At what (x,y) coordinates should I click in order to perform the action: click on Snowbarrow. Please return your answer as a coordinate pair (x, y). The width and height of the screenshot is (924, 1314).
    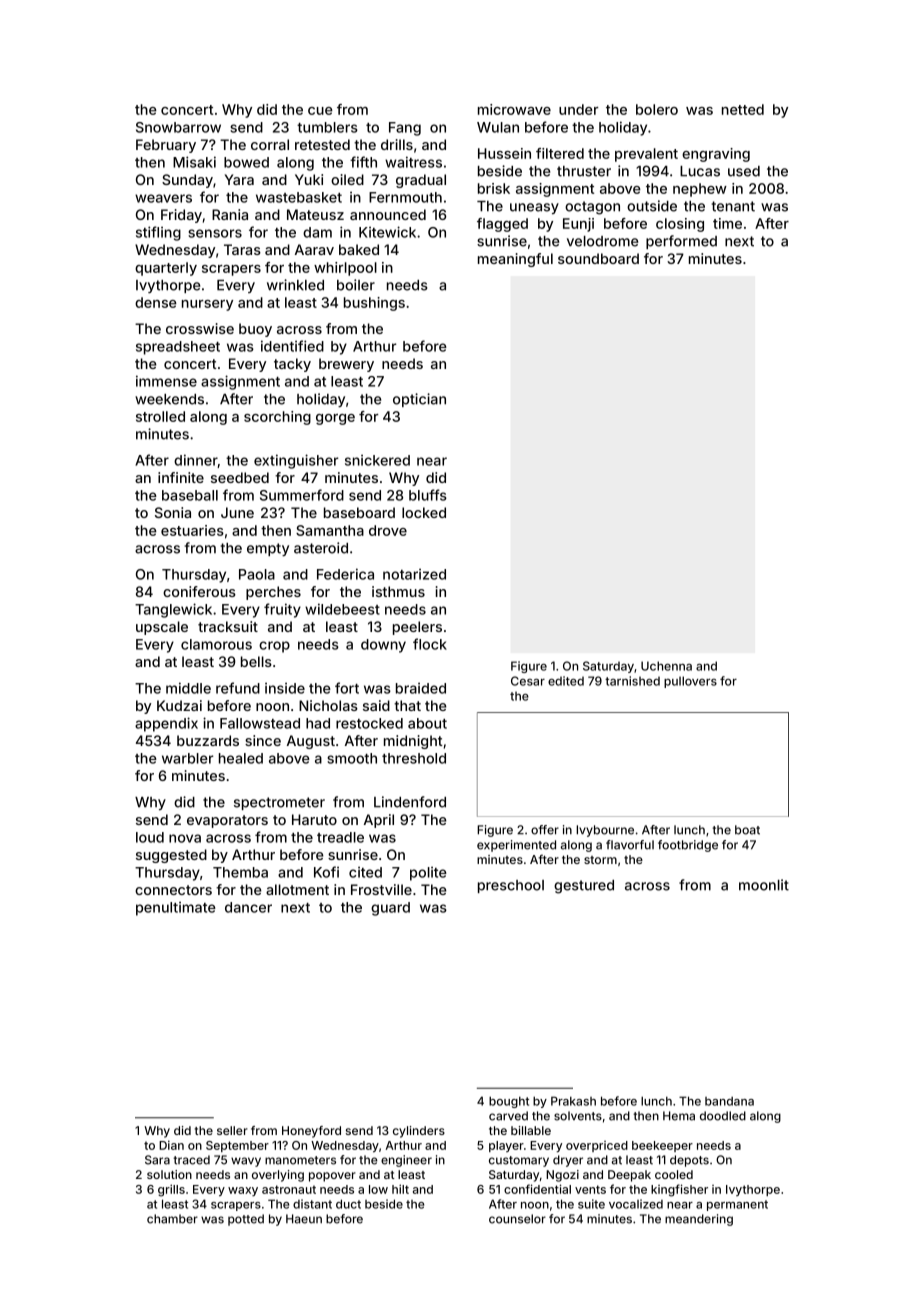
    Looking at the image, I should click on (178, 127).
